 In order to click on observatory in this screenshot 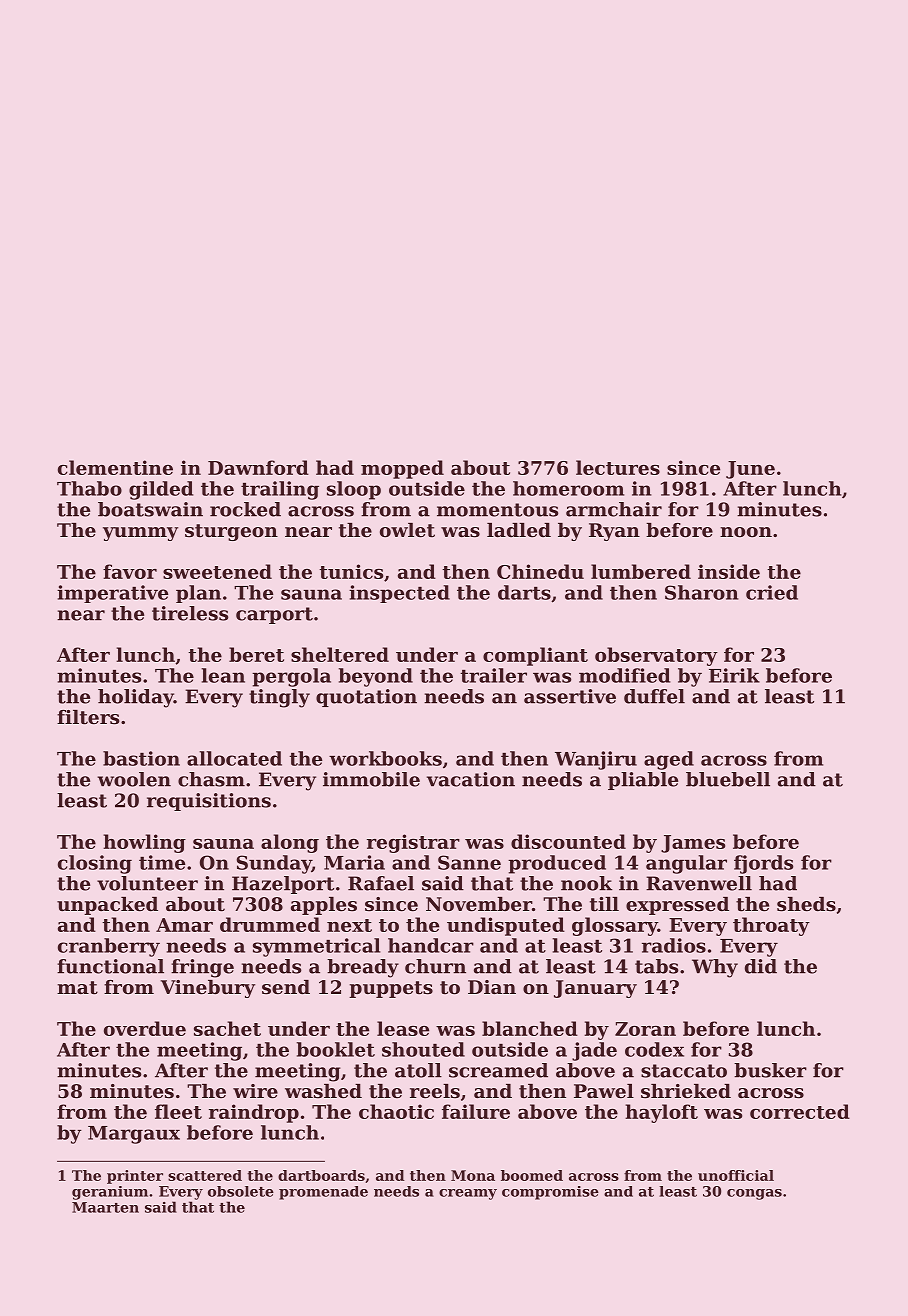, I will do `click(656, 656)`.
